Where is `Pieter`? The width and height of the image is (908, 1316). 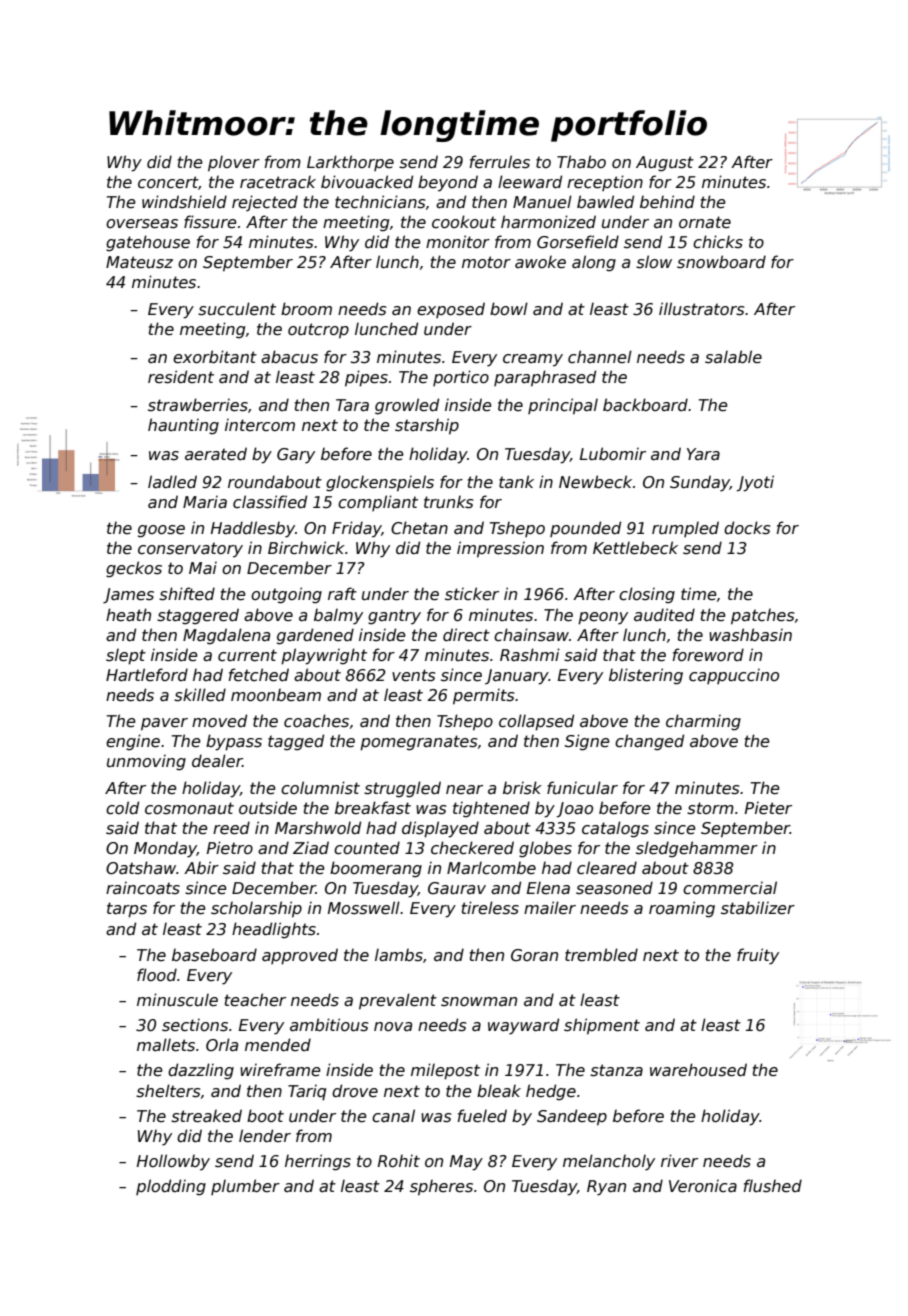
Pieter is located at coordinates (768, 808).
